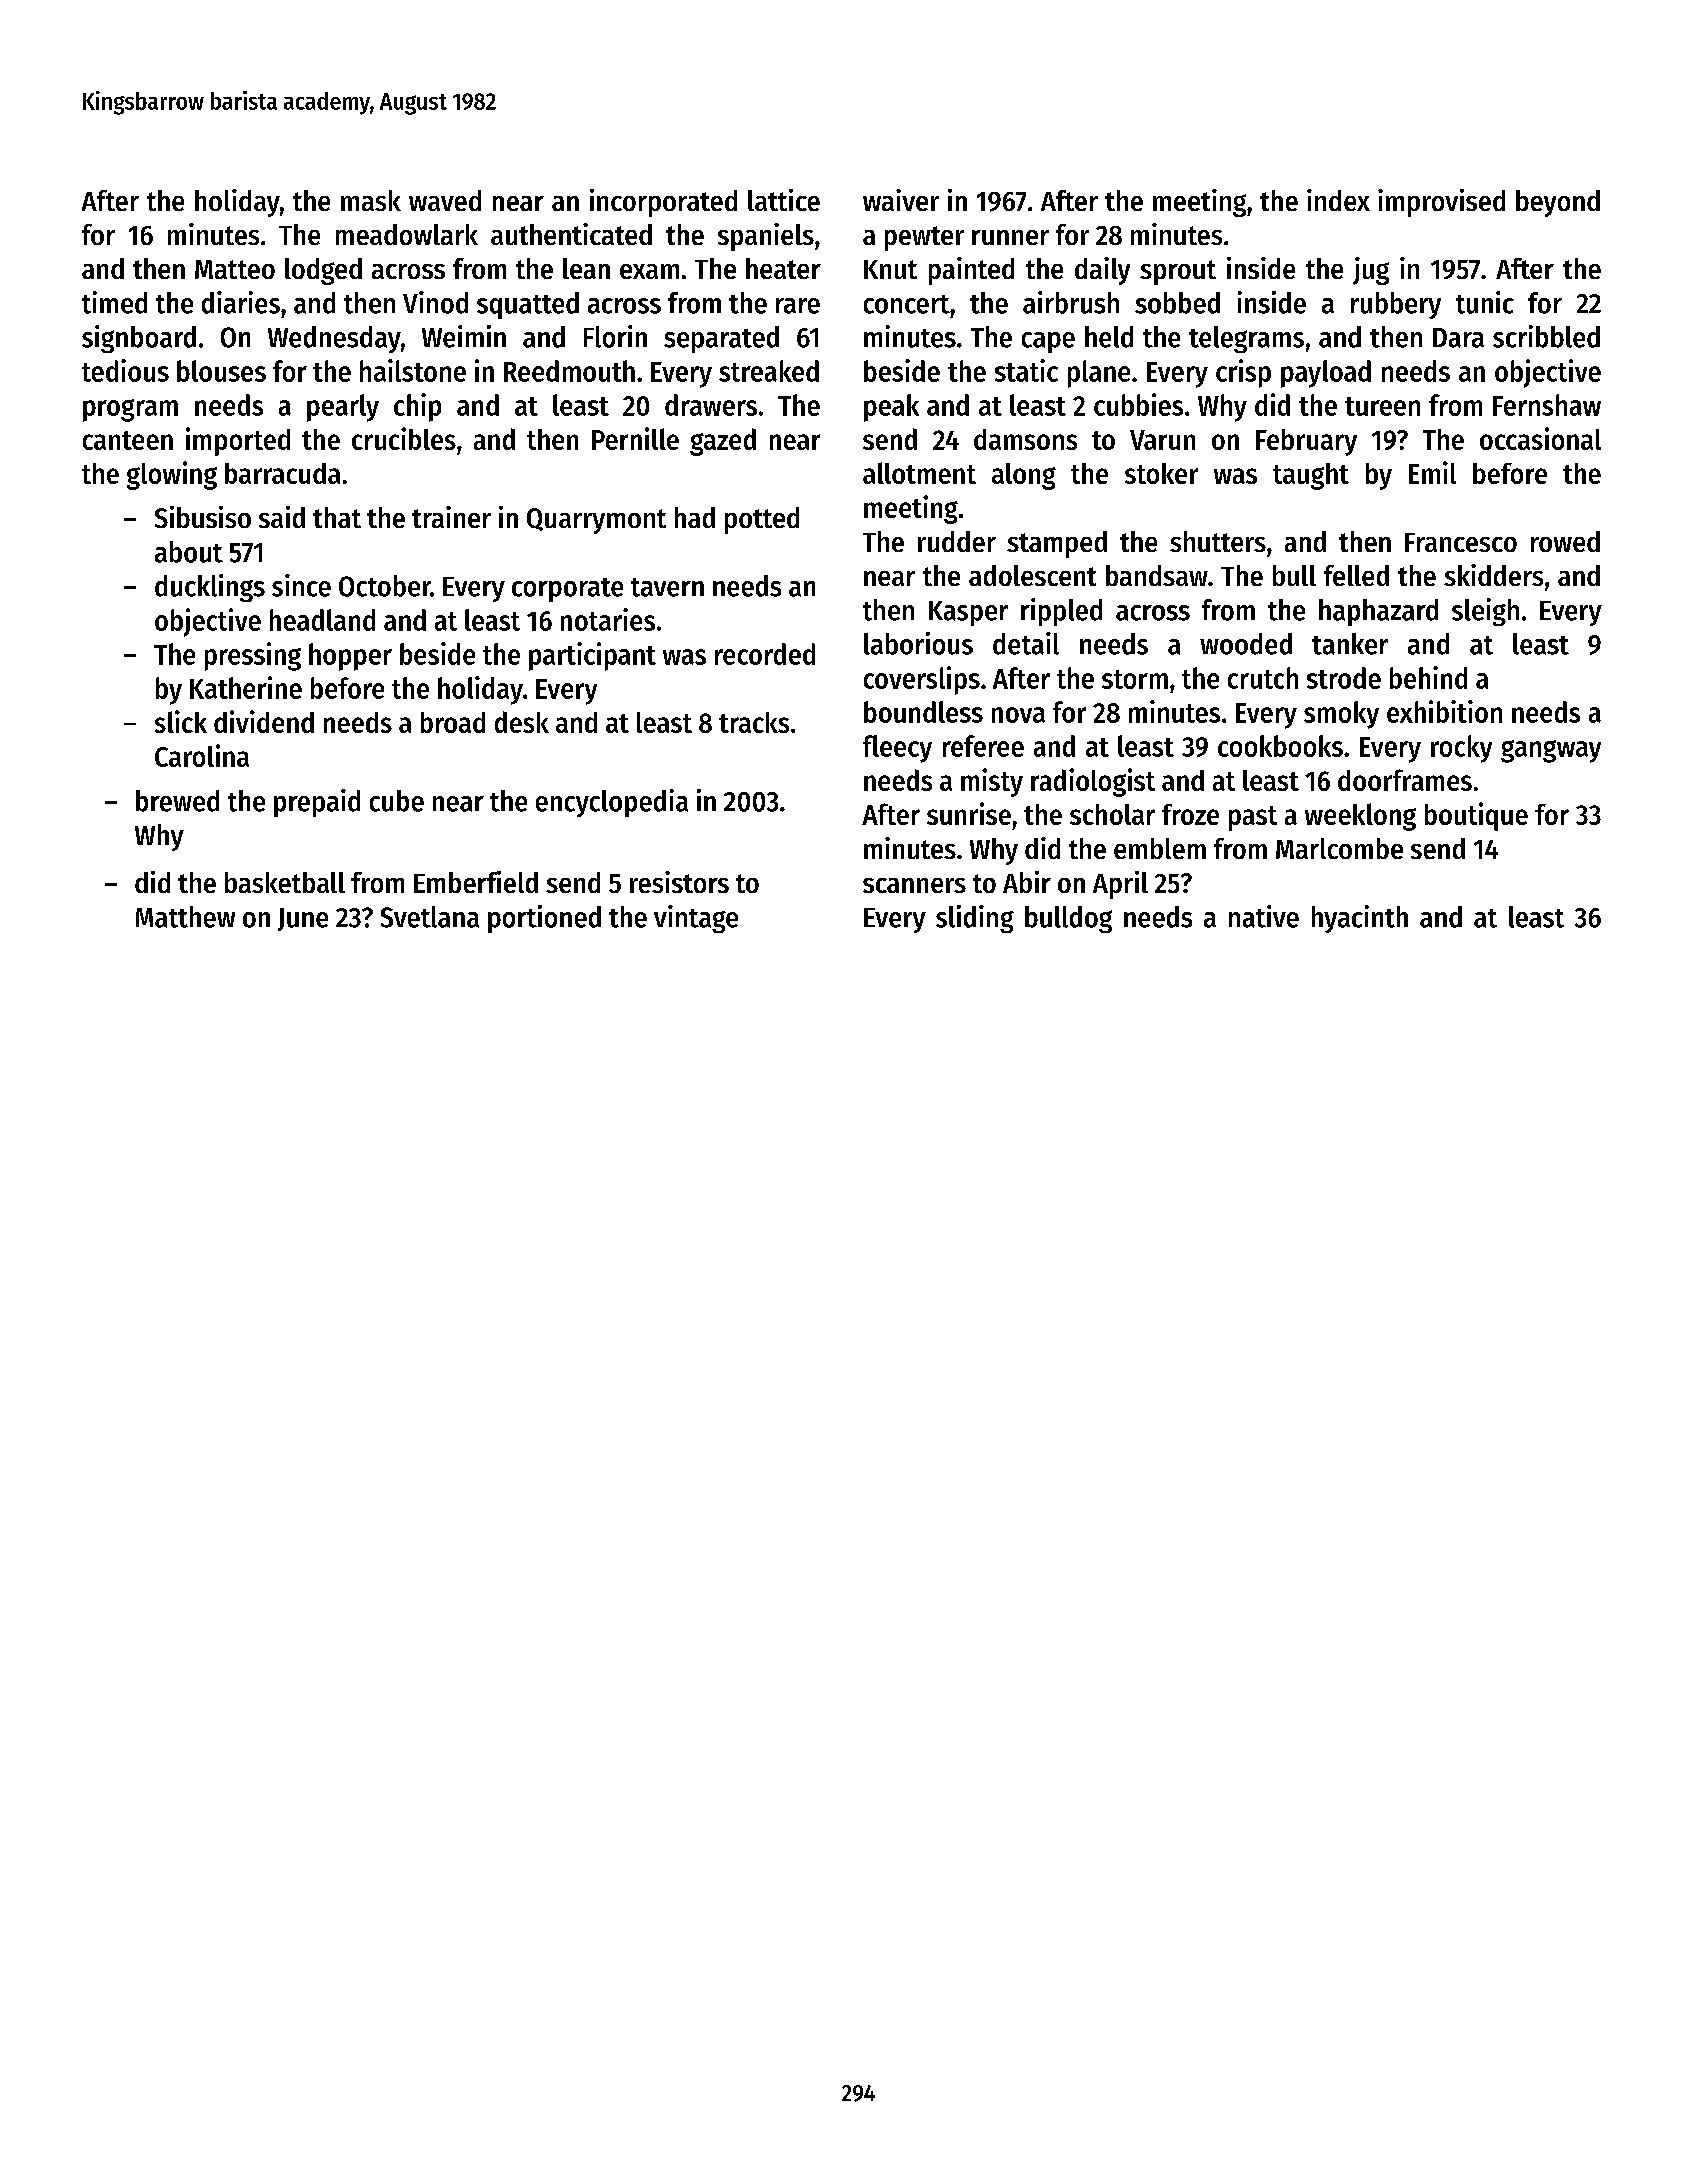 The width and height of the page is (1683, 2178). Describe the element at coordinates (1458, 338) in the page. I see `Dara` at that location.
